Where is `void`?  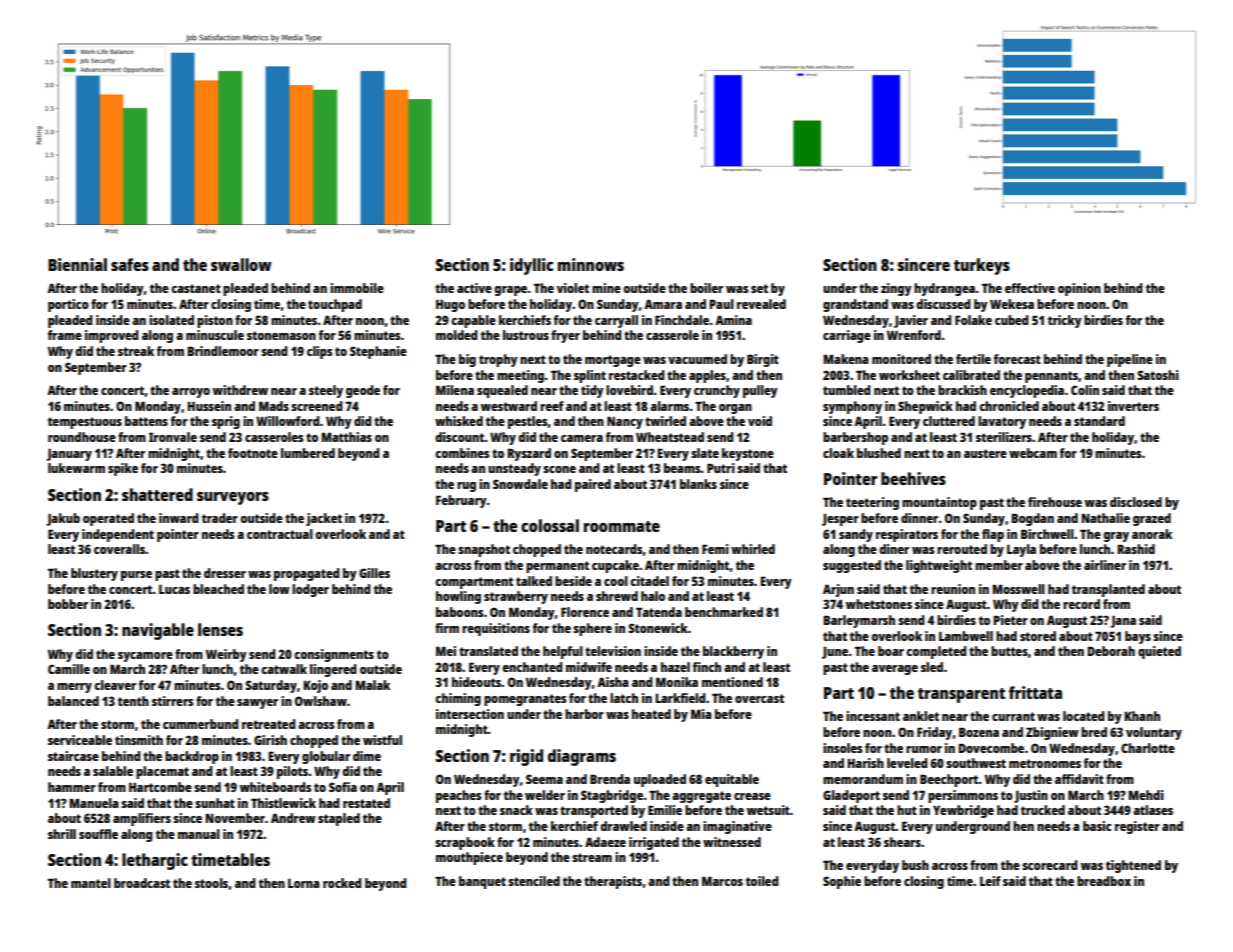 void is located at coordinates (760, 421).
